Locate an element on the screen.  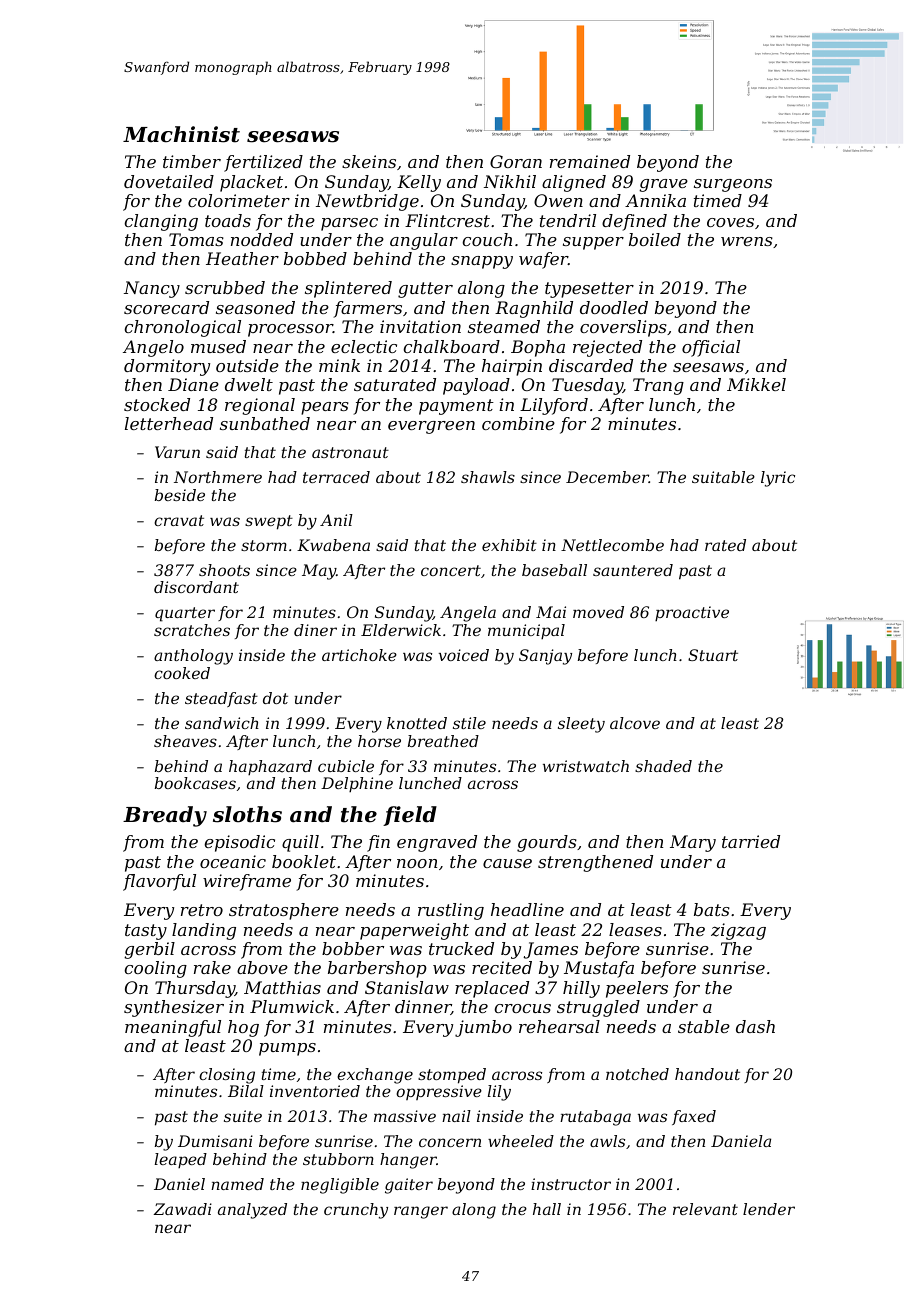
hall is located at coordinates (547, 1209).
